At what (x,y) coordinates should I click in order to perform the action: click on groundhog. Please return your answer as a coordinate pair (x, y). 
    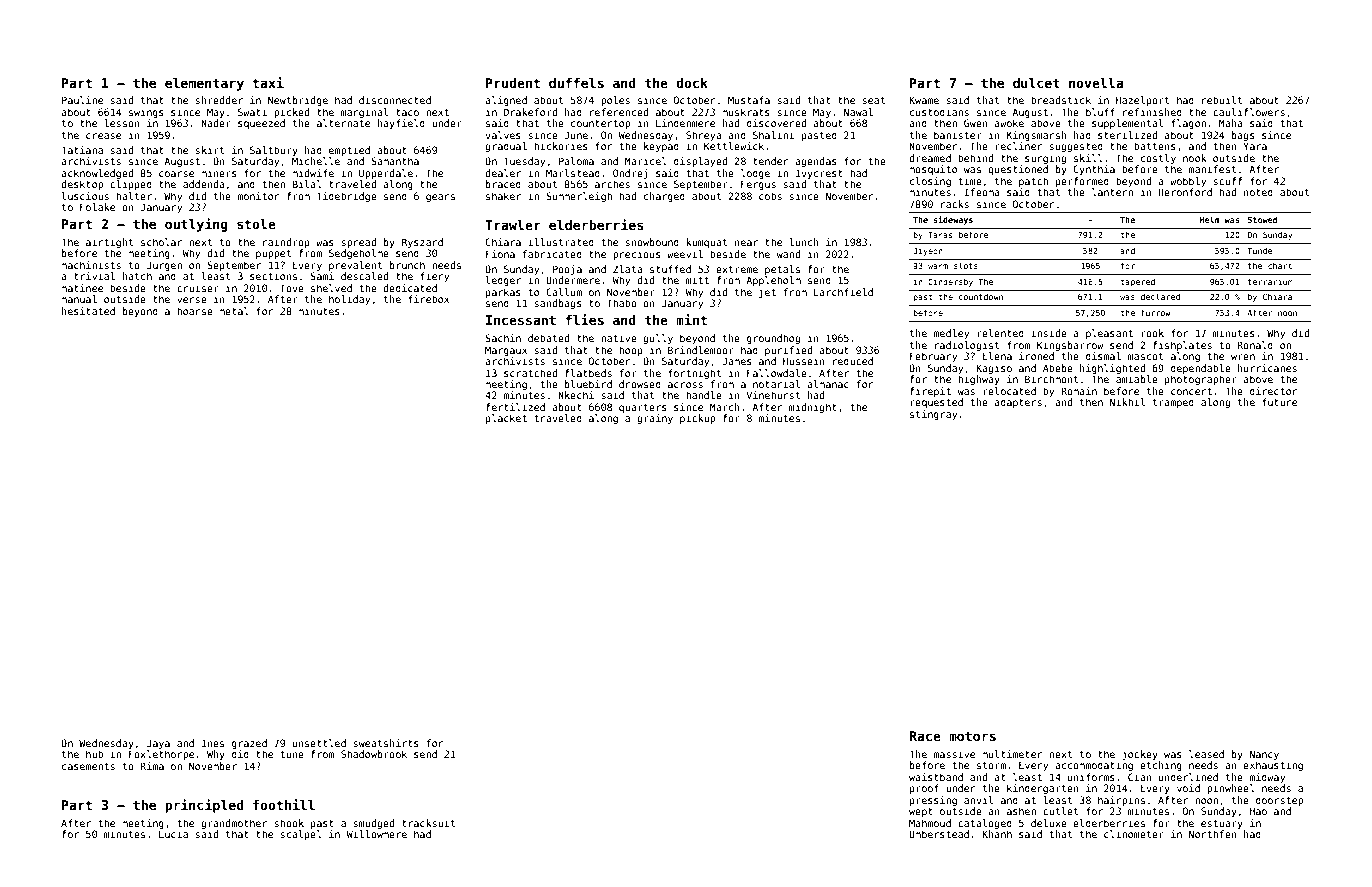
    Looking at the image, I should click on (773, 339).
